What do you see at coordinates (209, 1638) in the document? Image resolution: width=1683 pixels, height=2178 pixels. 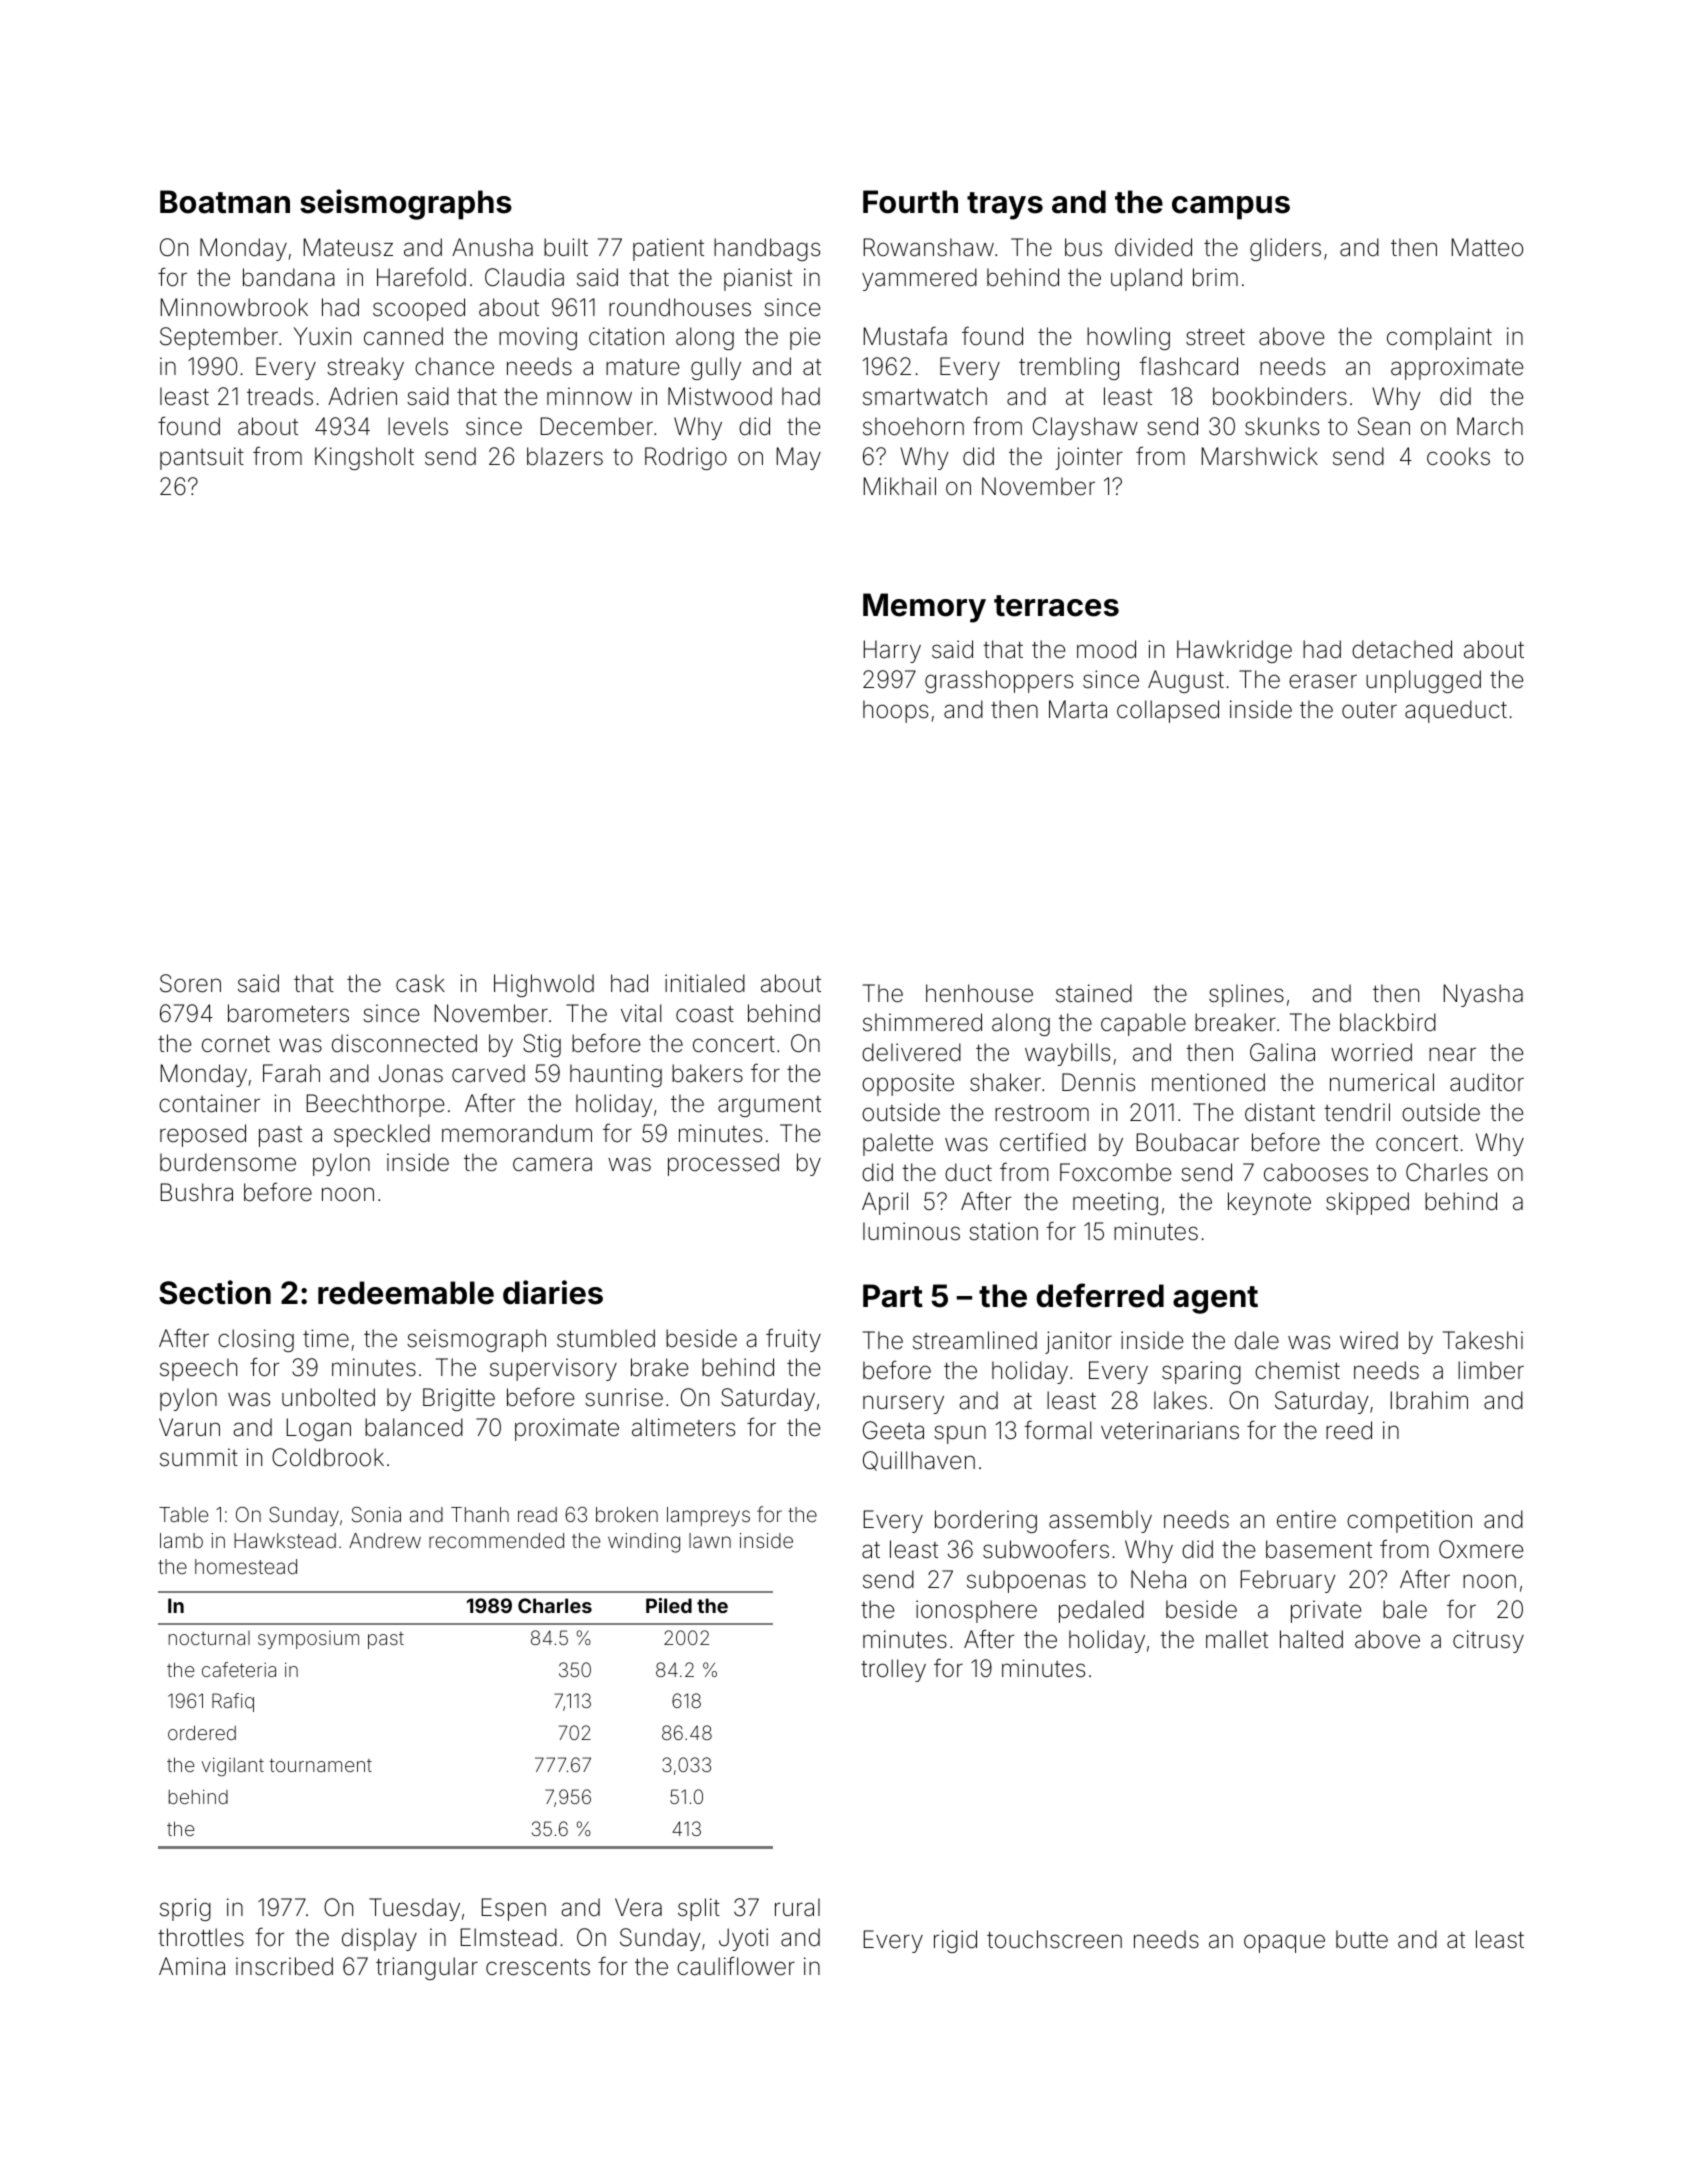 I see `nocturnal` at bounding box center [209, 1638].
